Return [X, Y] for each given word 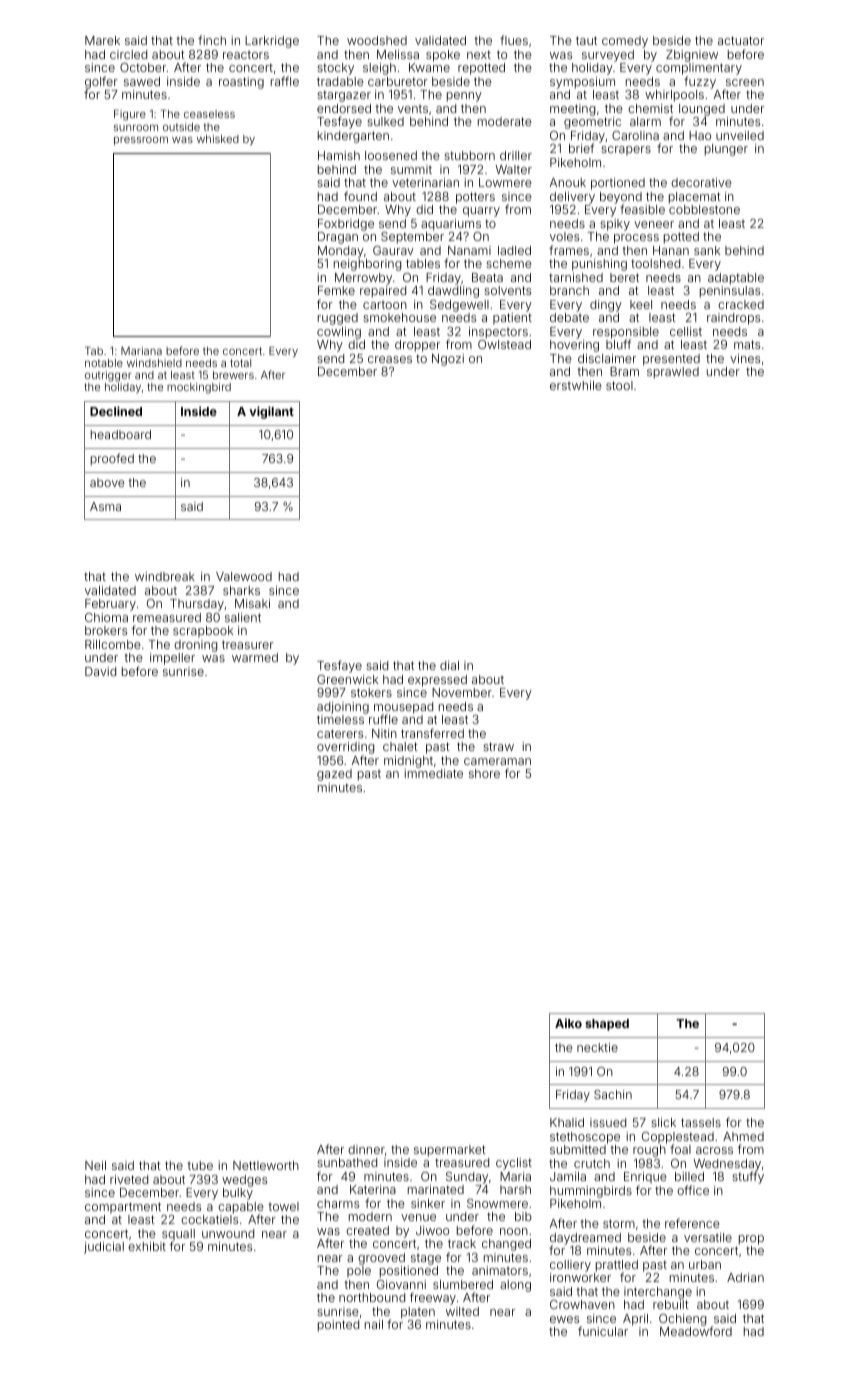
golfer [101, 83]
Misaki [252, 603]
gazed [334, 775]
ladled [514, 250]
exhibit [147, 1246]
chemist [650, 108]
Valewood [244, 576]
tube [200, 1165]
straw [498, 746]
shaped [607, 1025]
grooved [381, 1259]
